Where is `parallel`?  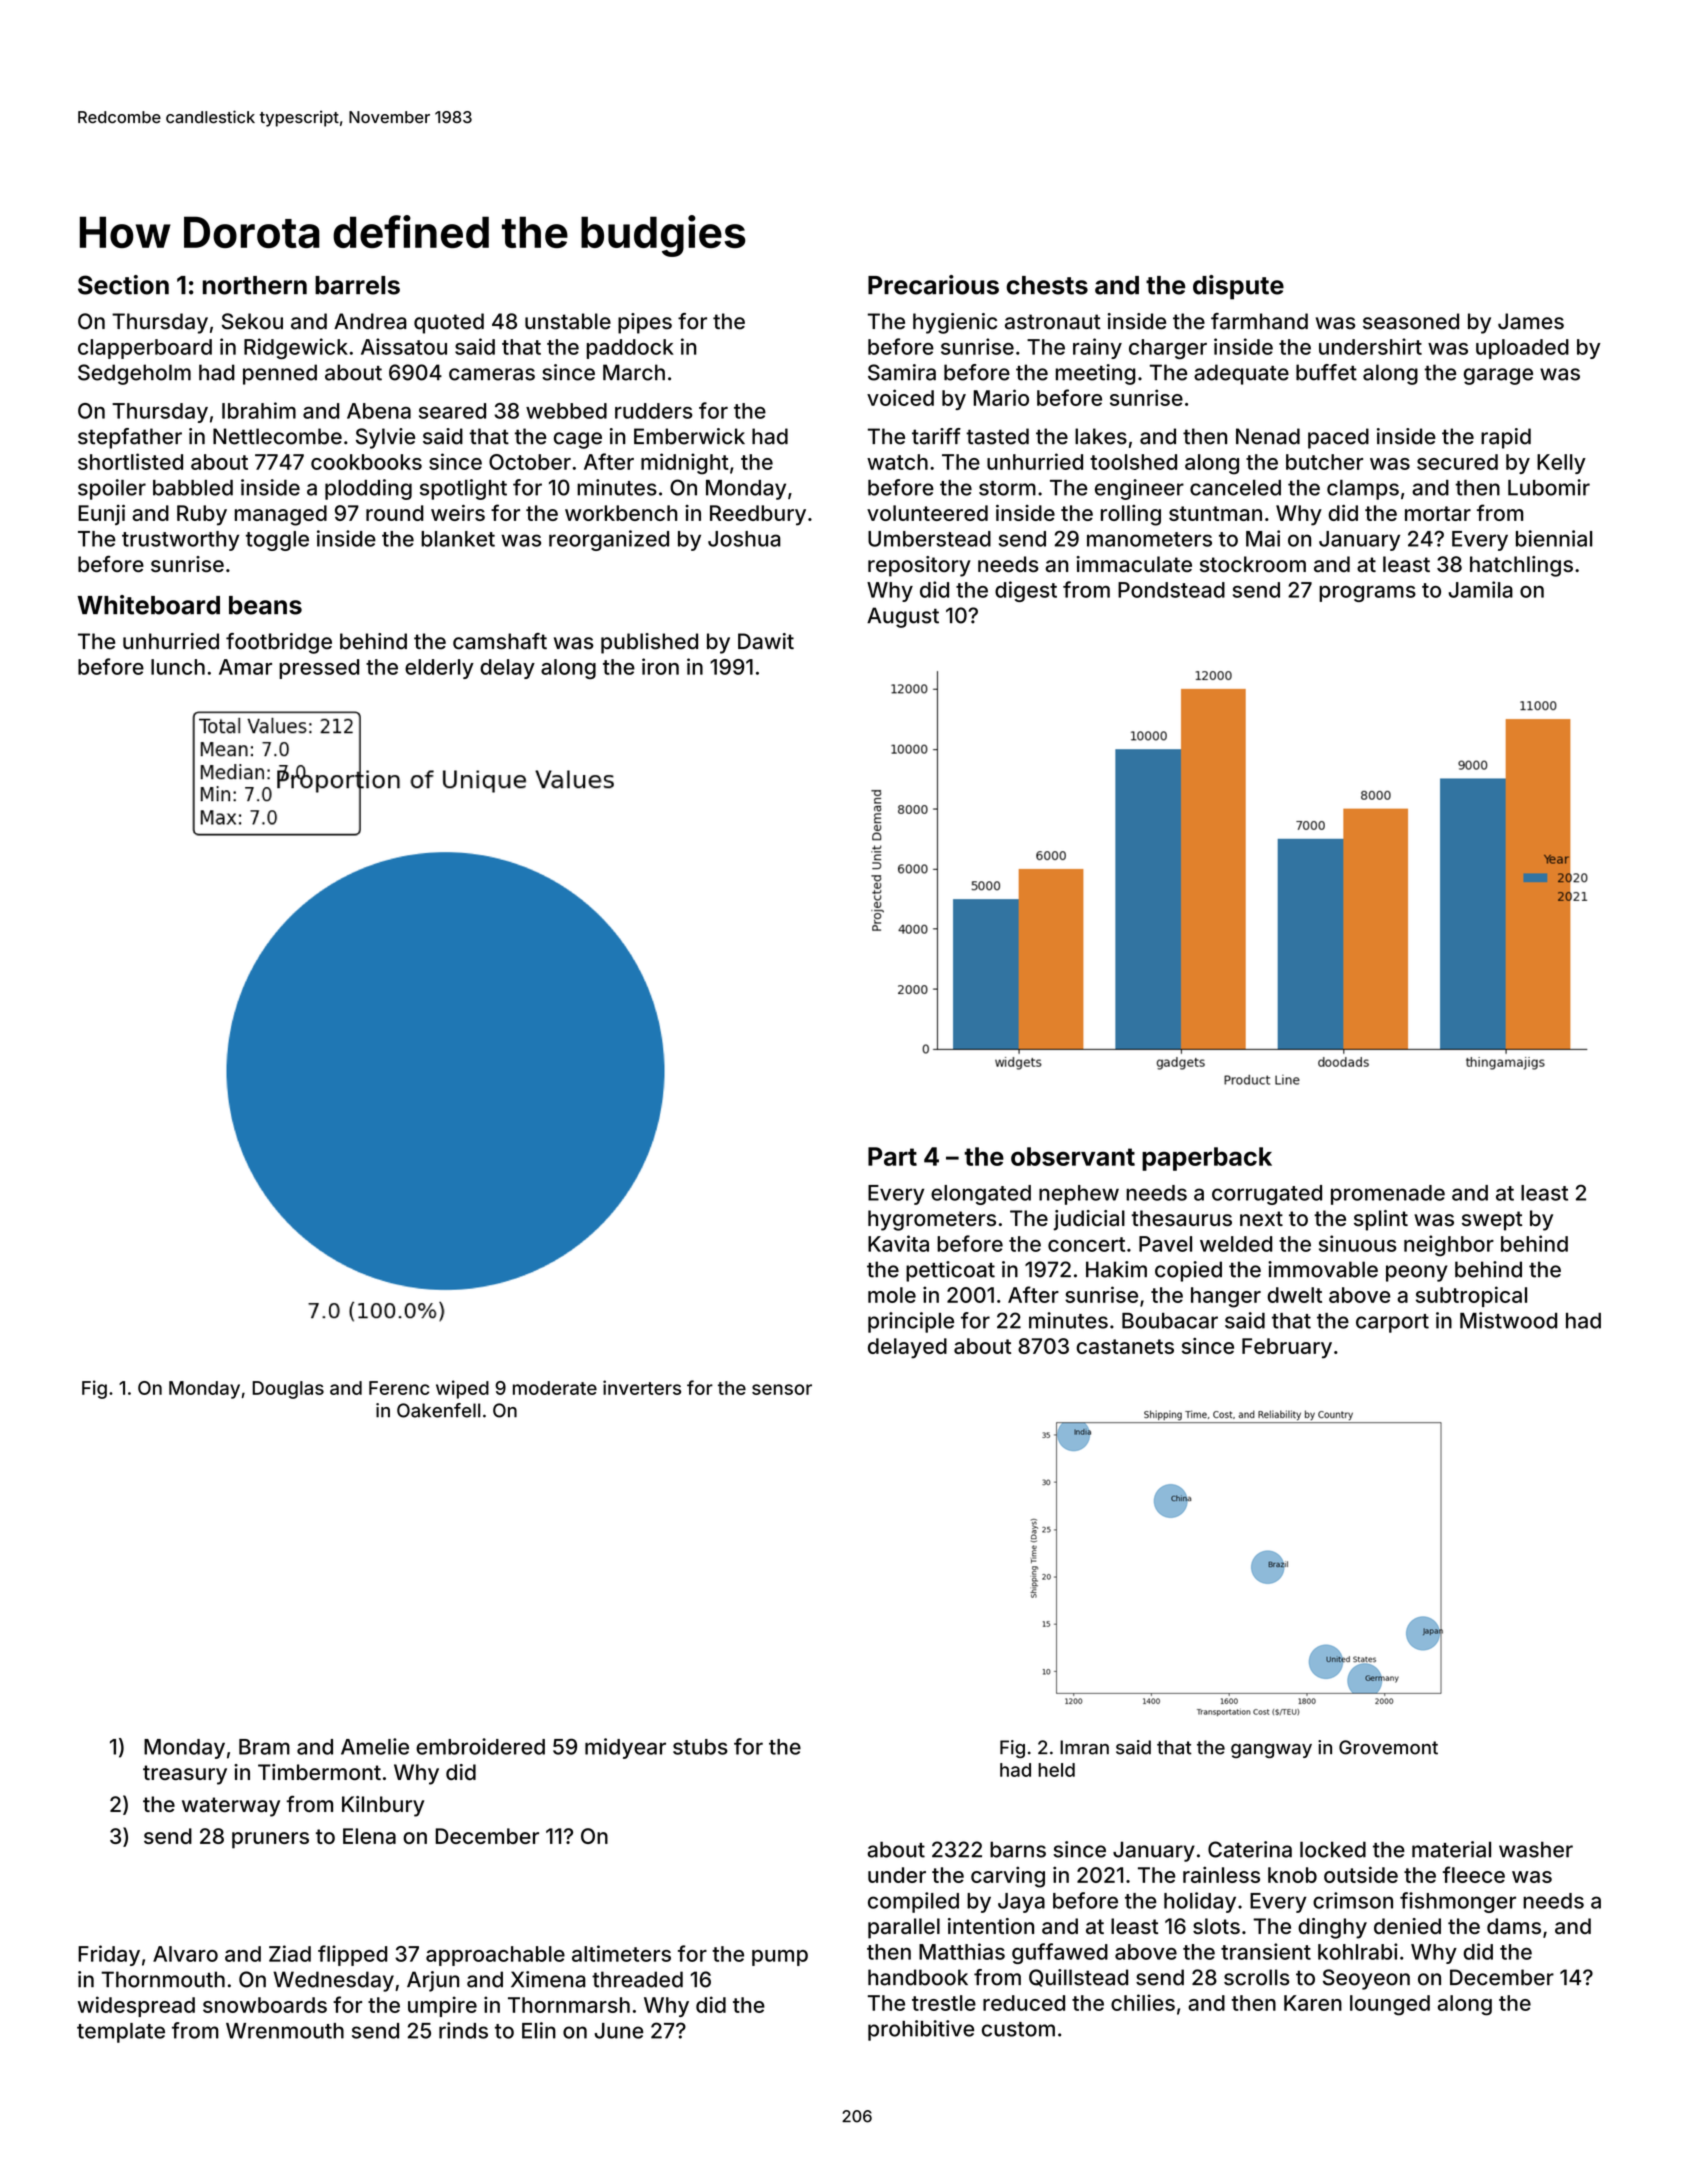
parallel is located at coordinates (904, 1928).
